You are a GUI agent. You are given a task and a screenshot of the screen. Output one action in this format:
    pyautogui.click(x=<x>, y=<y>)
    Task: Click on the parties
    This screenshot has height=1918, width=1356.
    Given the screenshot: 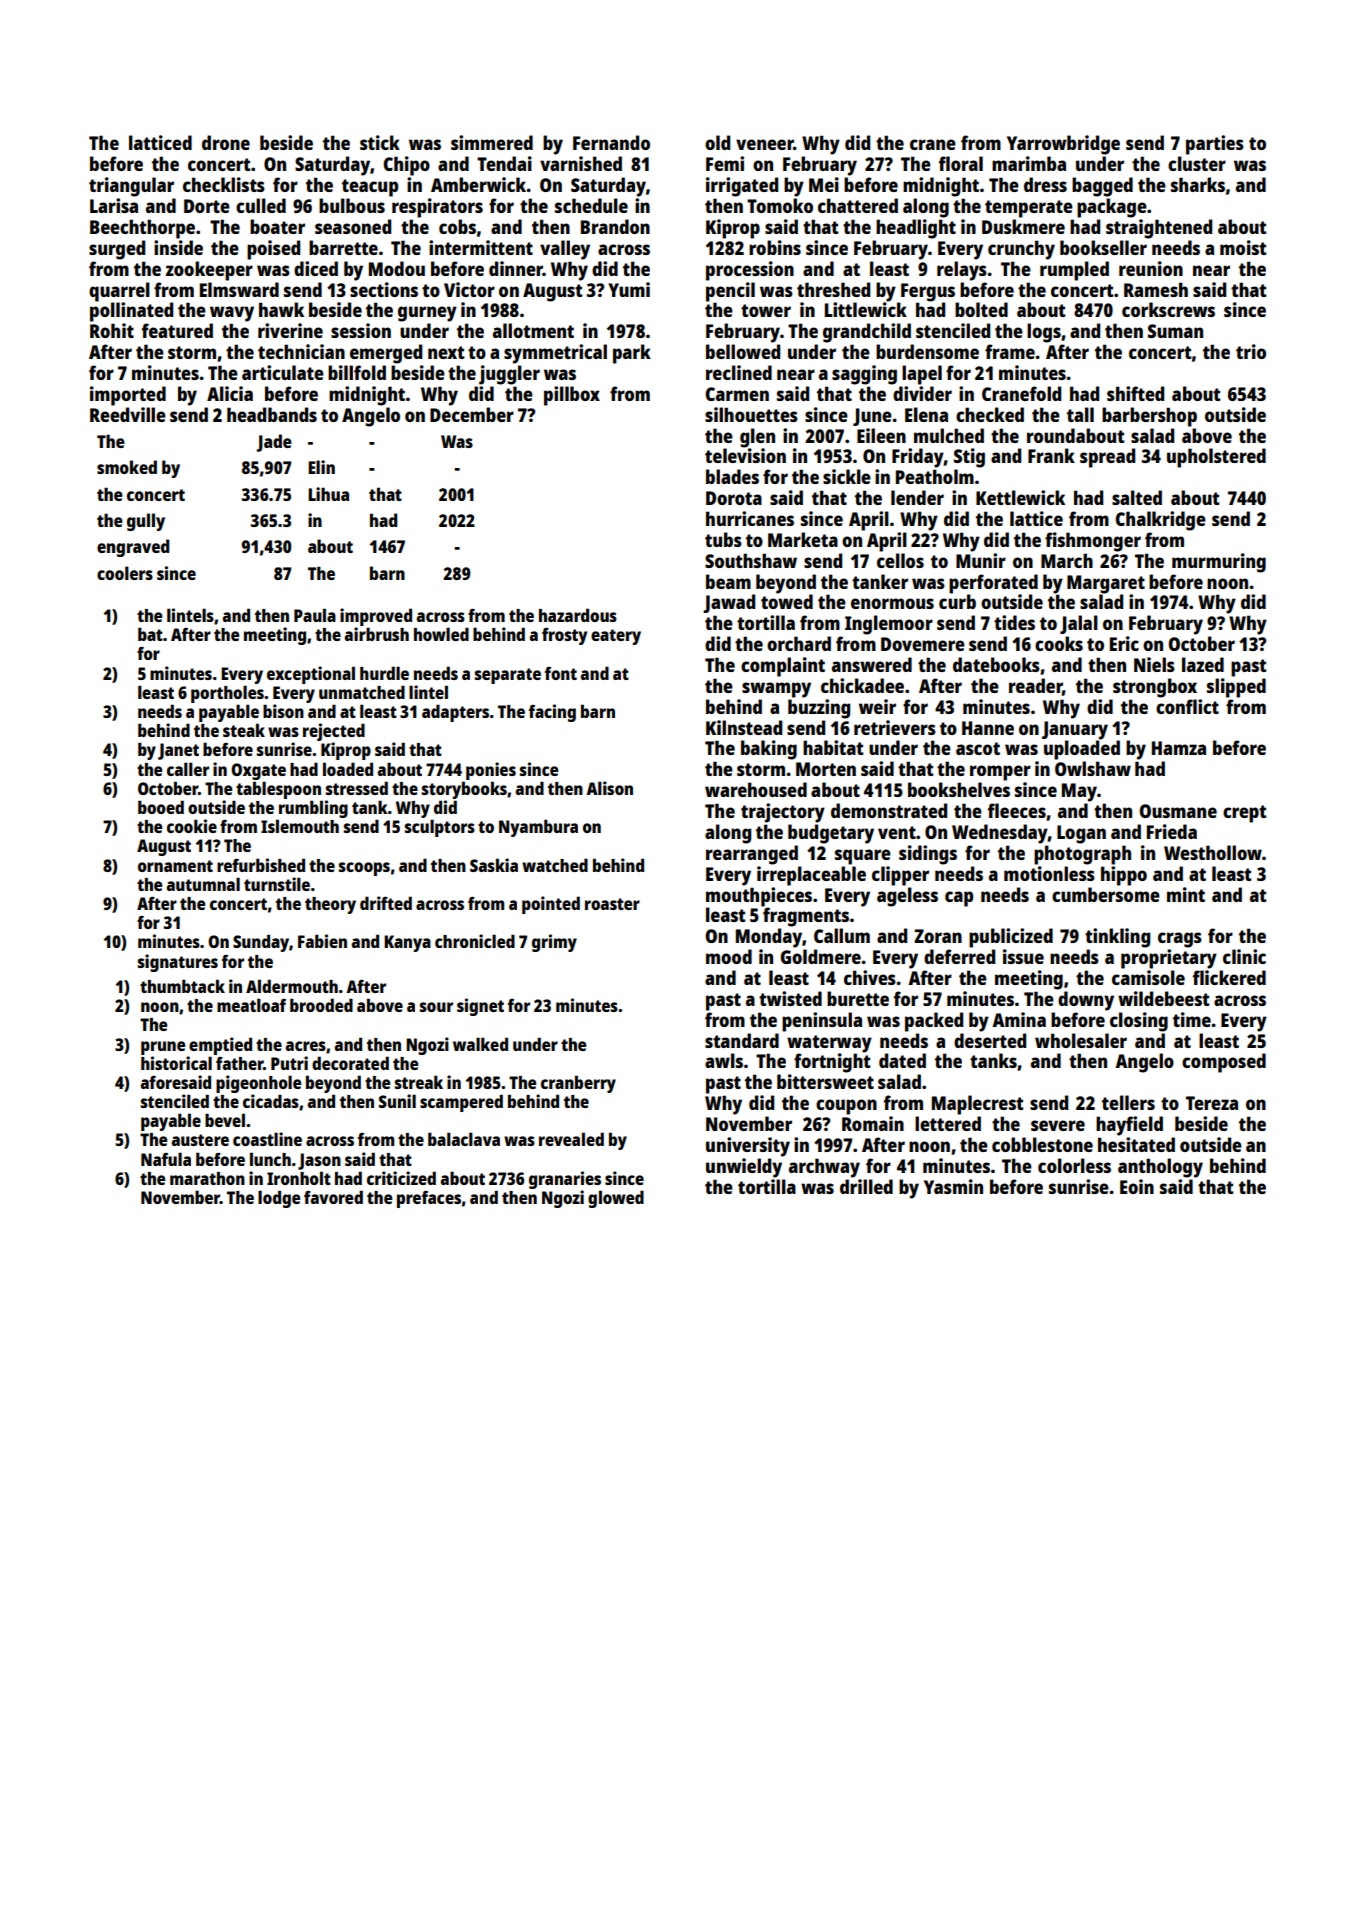 What is the action you would take?
    pyautogui.click(x=1215, y=145)
